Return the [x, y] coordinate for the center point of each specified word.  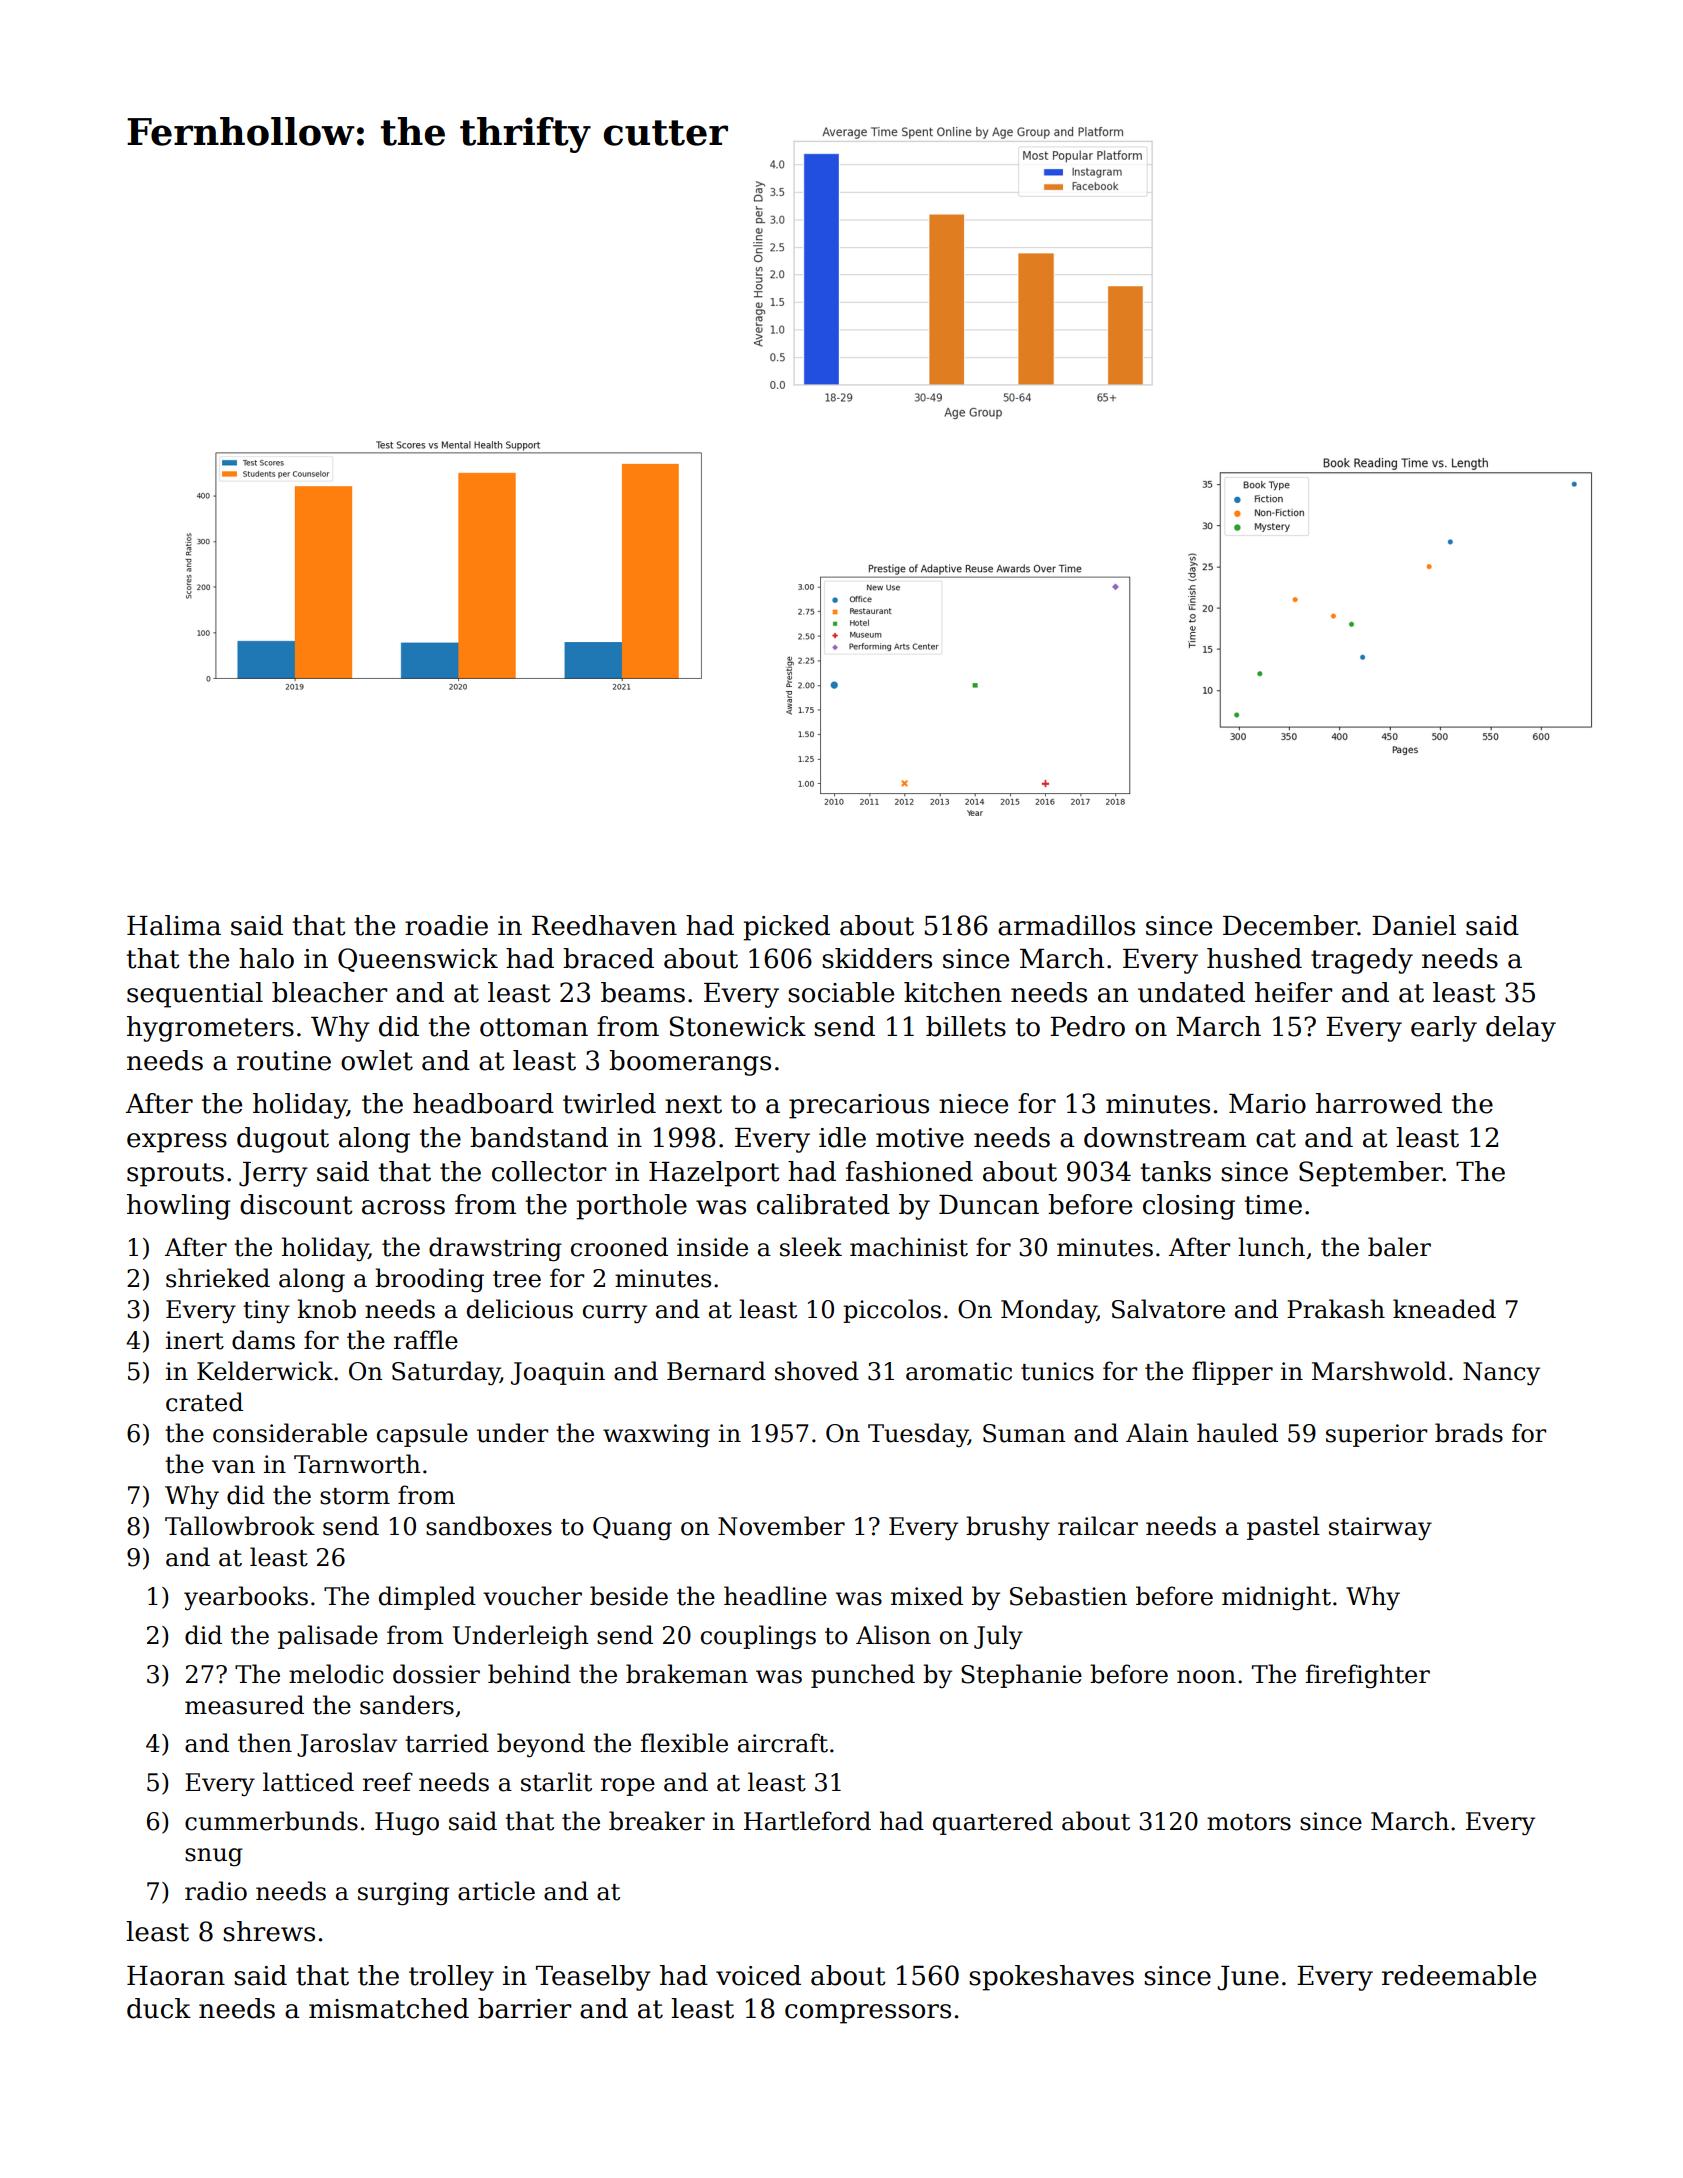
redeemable [1459, 1975]
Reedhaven [604, 925]
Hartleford [807, 1821]
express [177, 1143]
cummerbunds [271, 1821]
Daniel [1414, 925]
